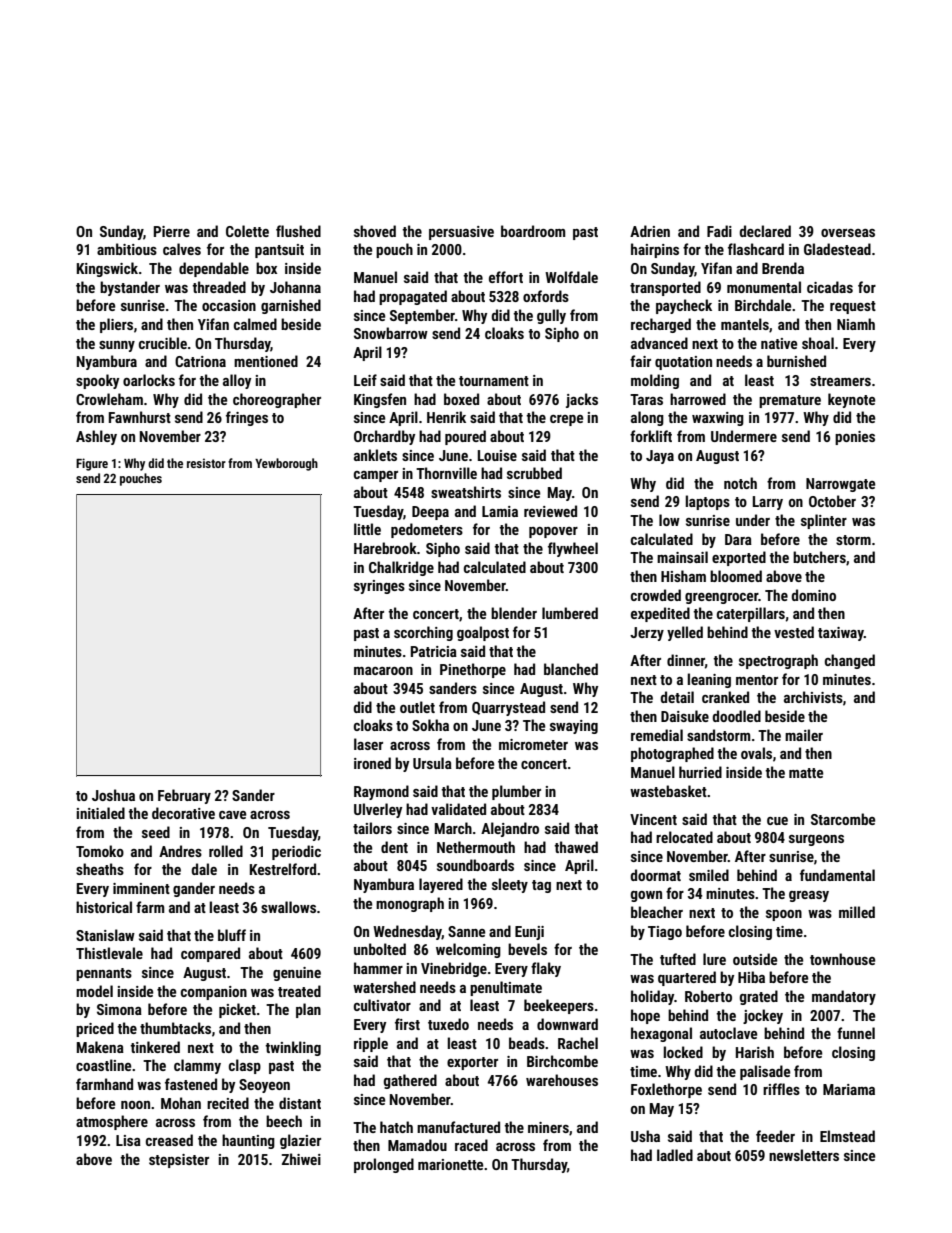 This screenshot has width=952, height=1233. I want to click on sleety, so click(510, 885).
